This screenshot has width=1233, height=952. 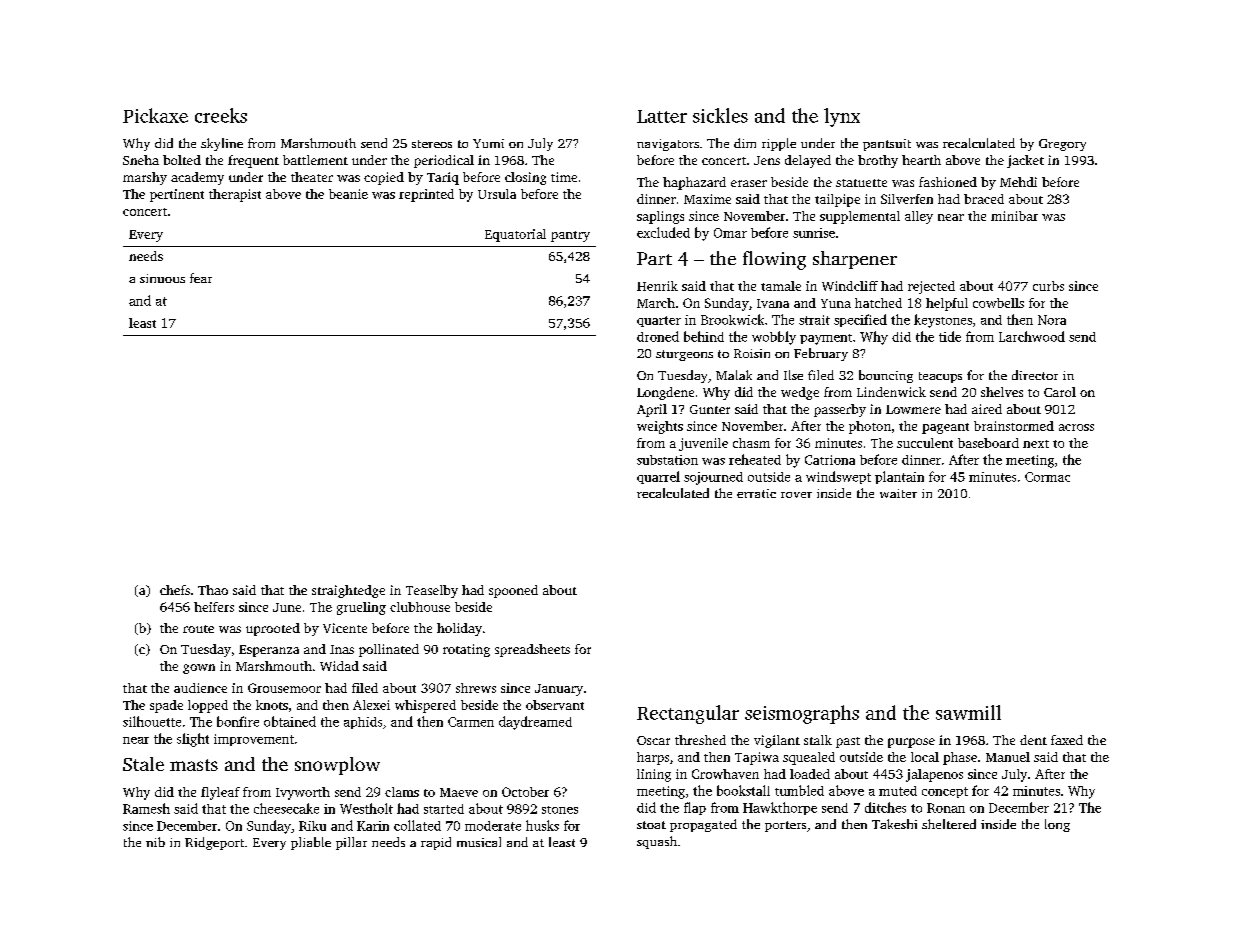 I want to click on Thao, so click(x=213, y=590).
